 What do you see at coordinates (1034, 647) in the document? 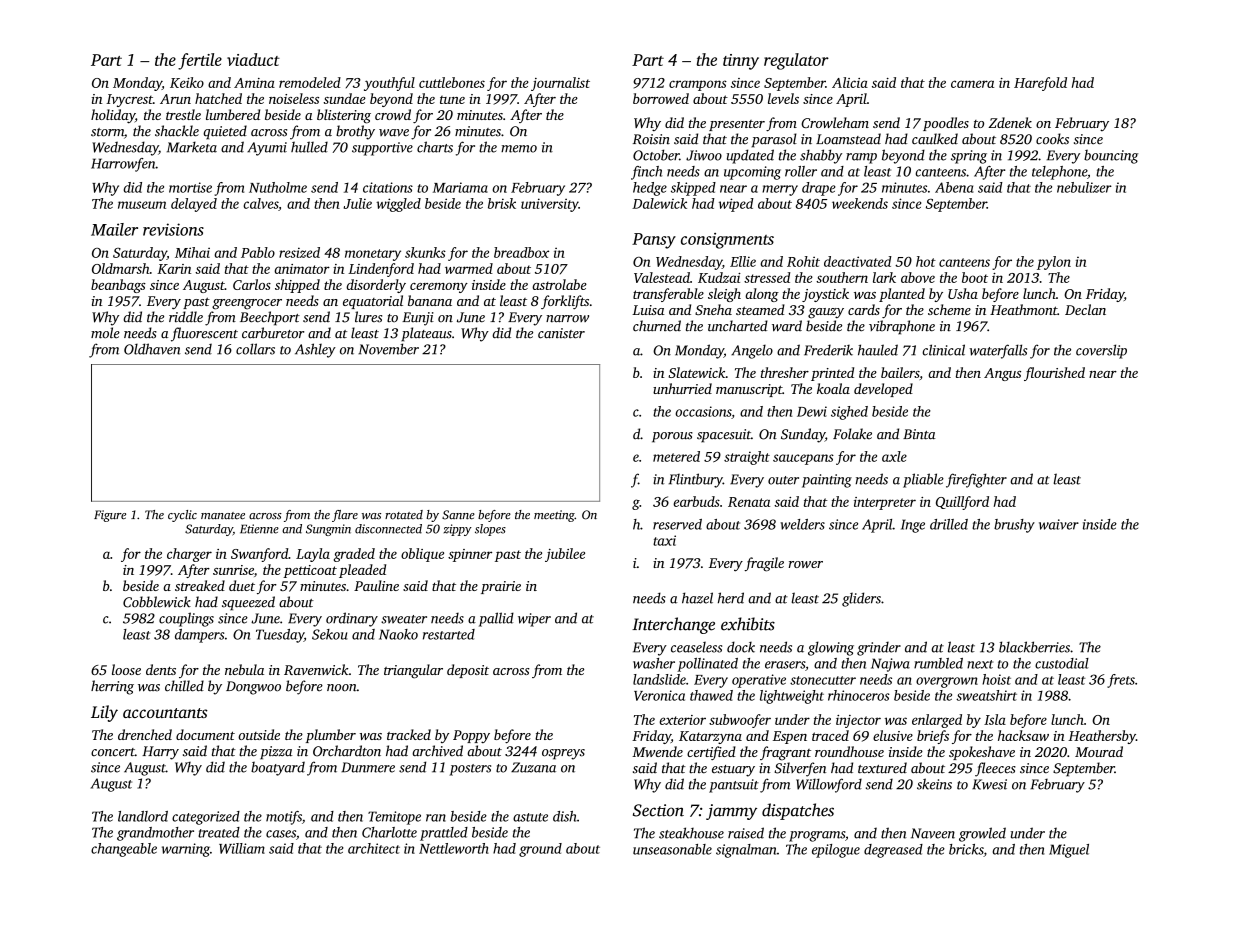
I see `blackberries` at bounding box center [1034, 647].
